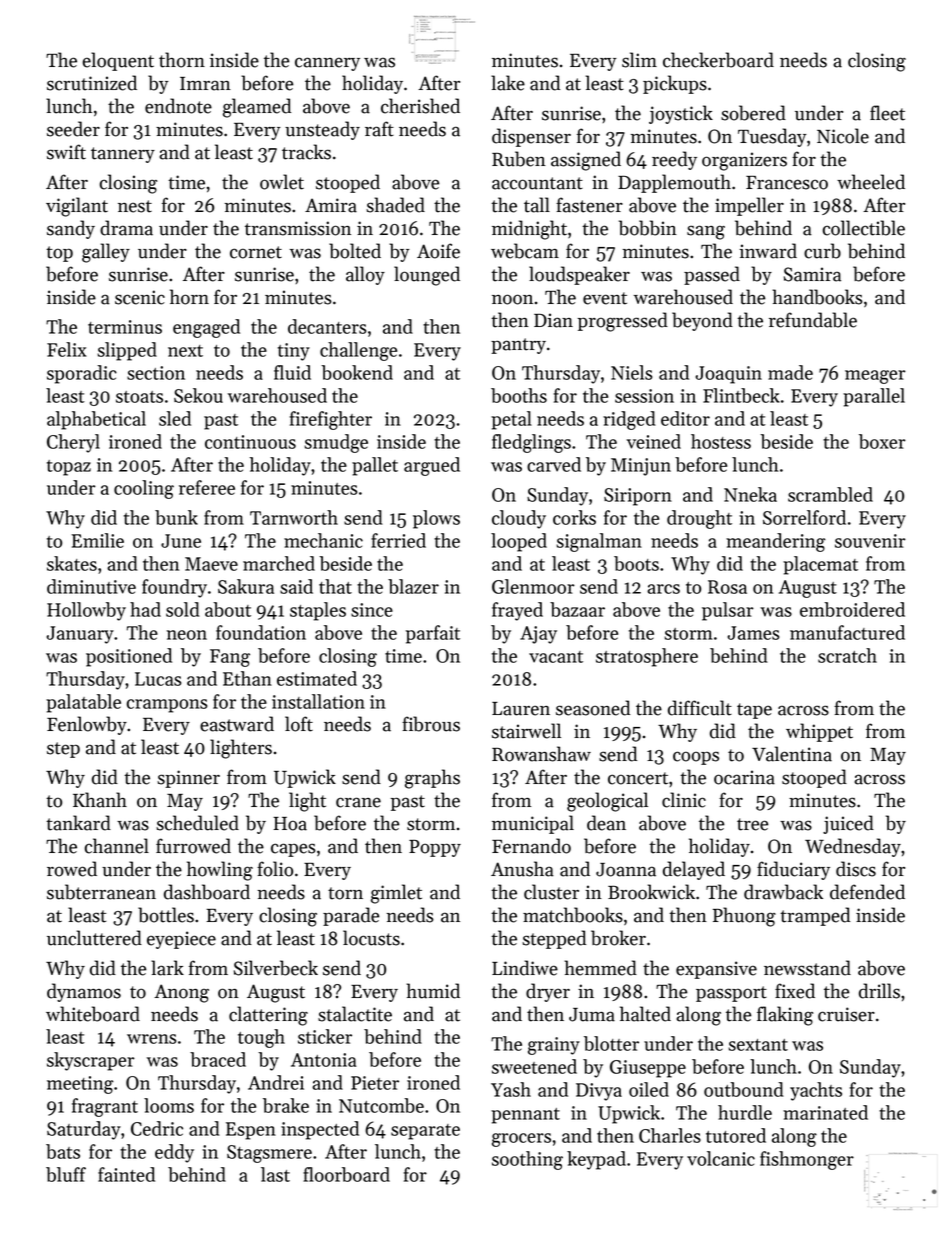 The image size is (952, 1233). Describe the element at coordinates (247, 678) in the screenshot. I see `Ethan` at that location.
